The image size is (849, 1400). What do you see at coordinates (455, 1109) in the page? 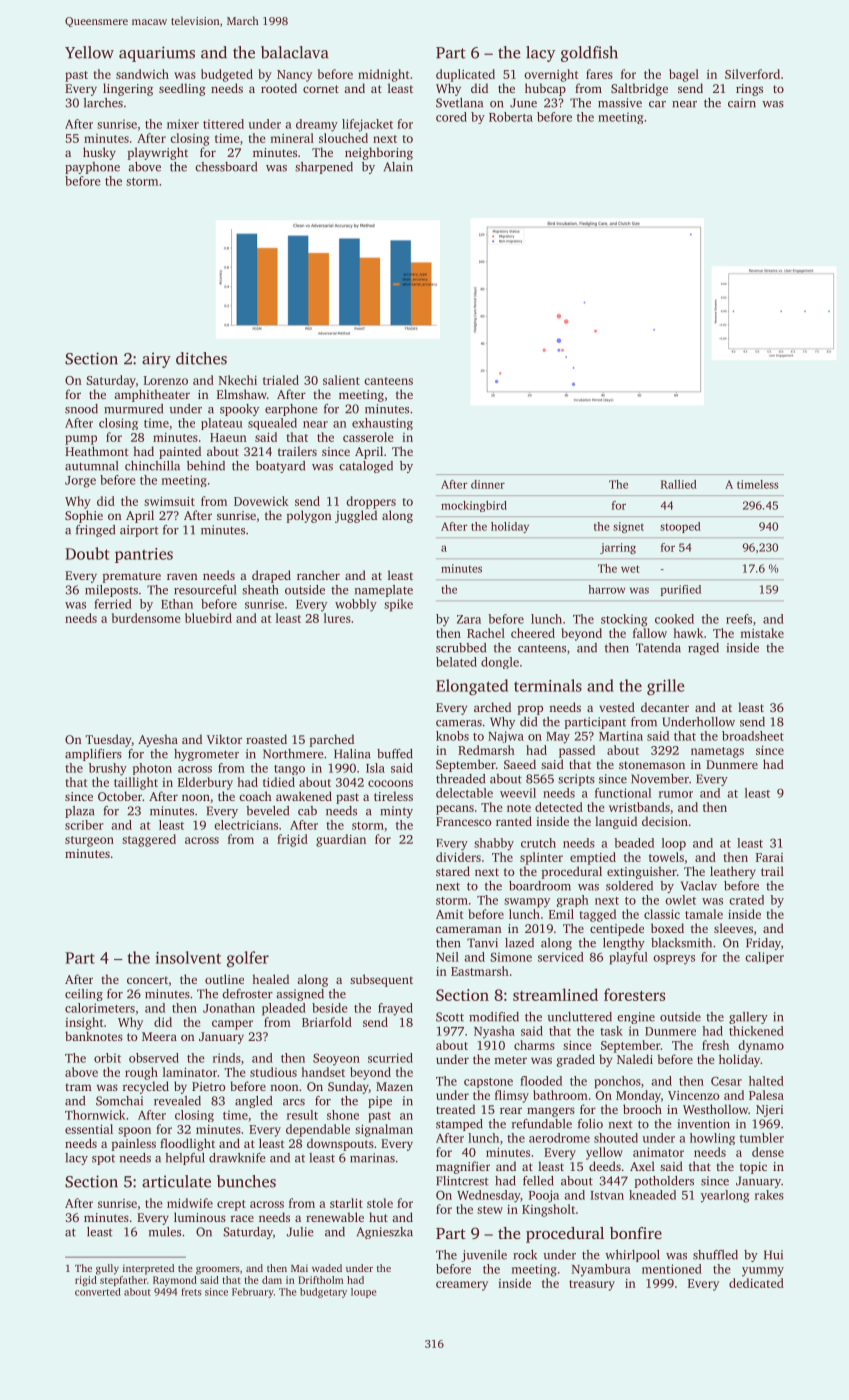
I see `treated` at bounding box center [455, 1109].
